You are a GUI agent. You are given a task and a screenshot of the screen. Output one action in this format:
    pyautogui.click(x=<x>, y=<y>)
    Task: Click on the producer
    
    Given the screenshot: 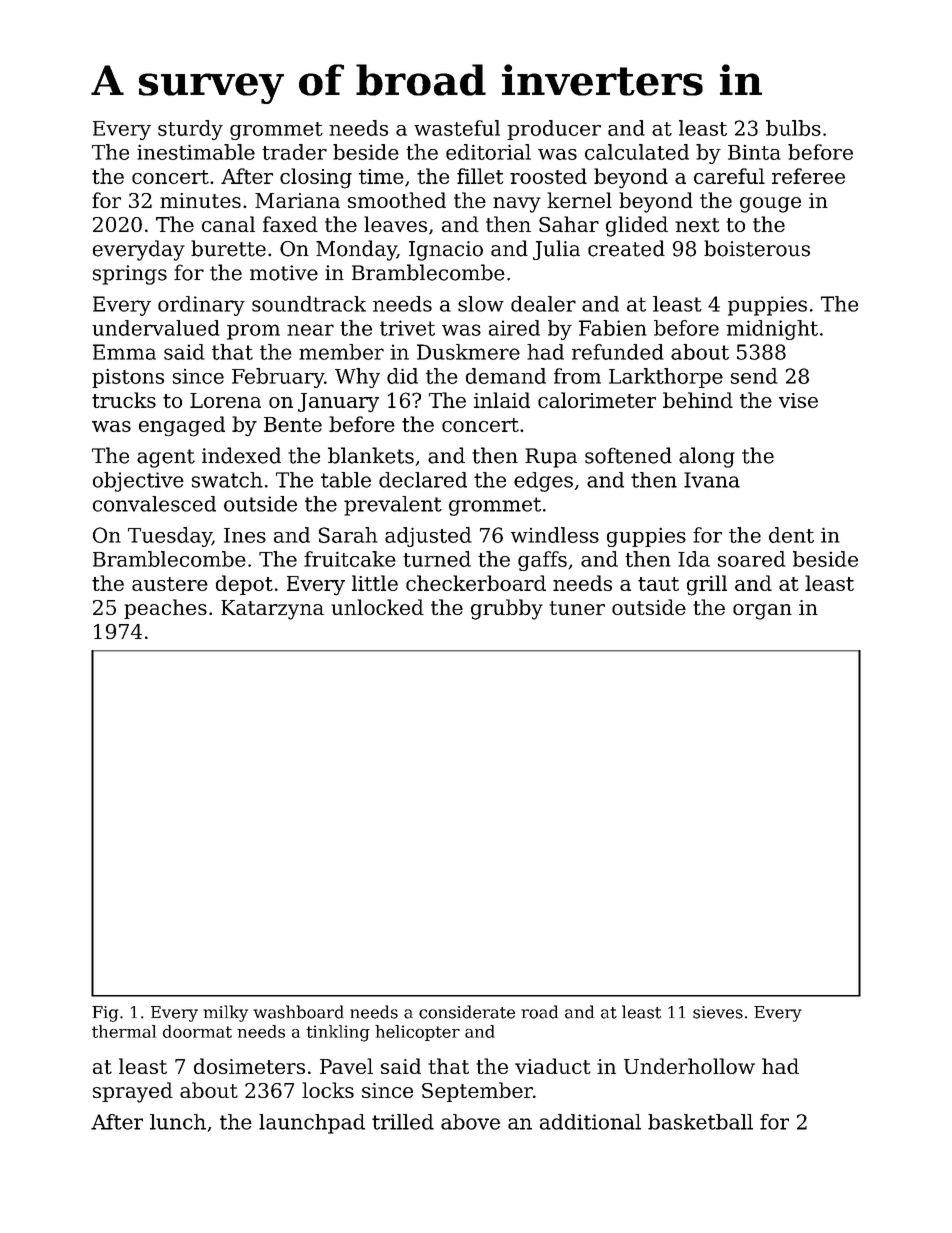 What is the action you would take?
    pyautogui.click(x=554, y=130)
